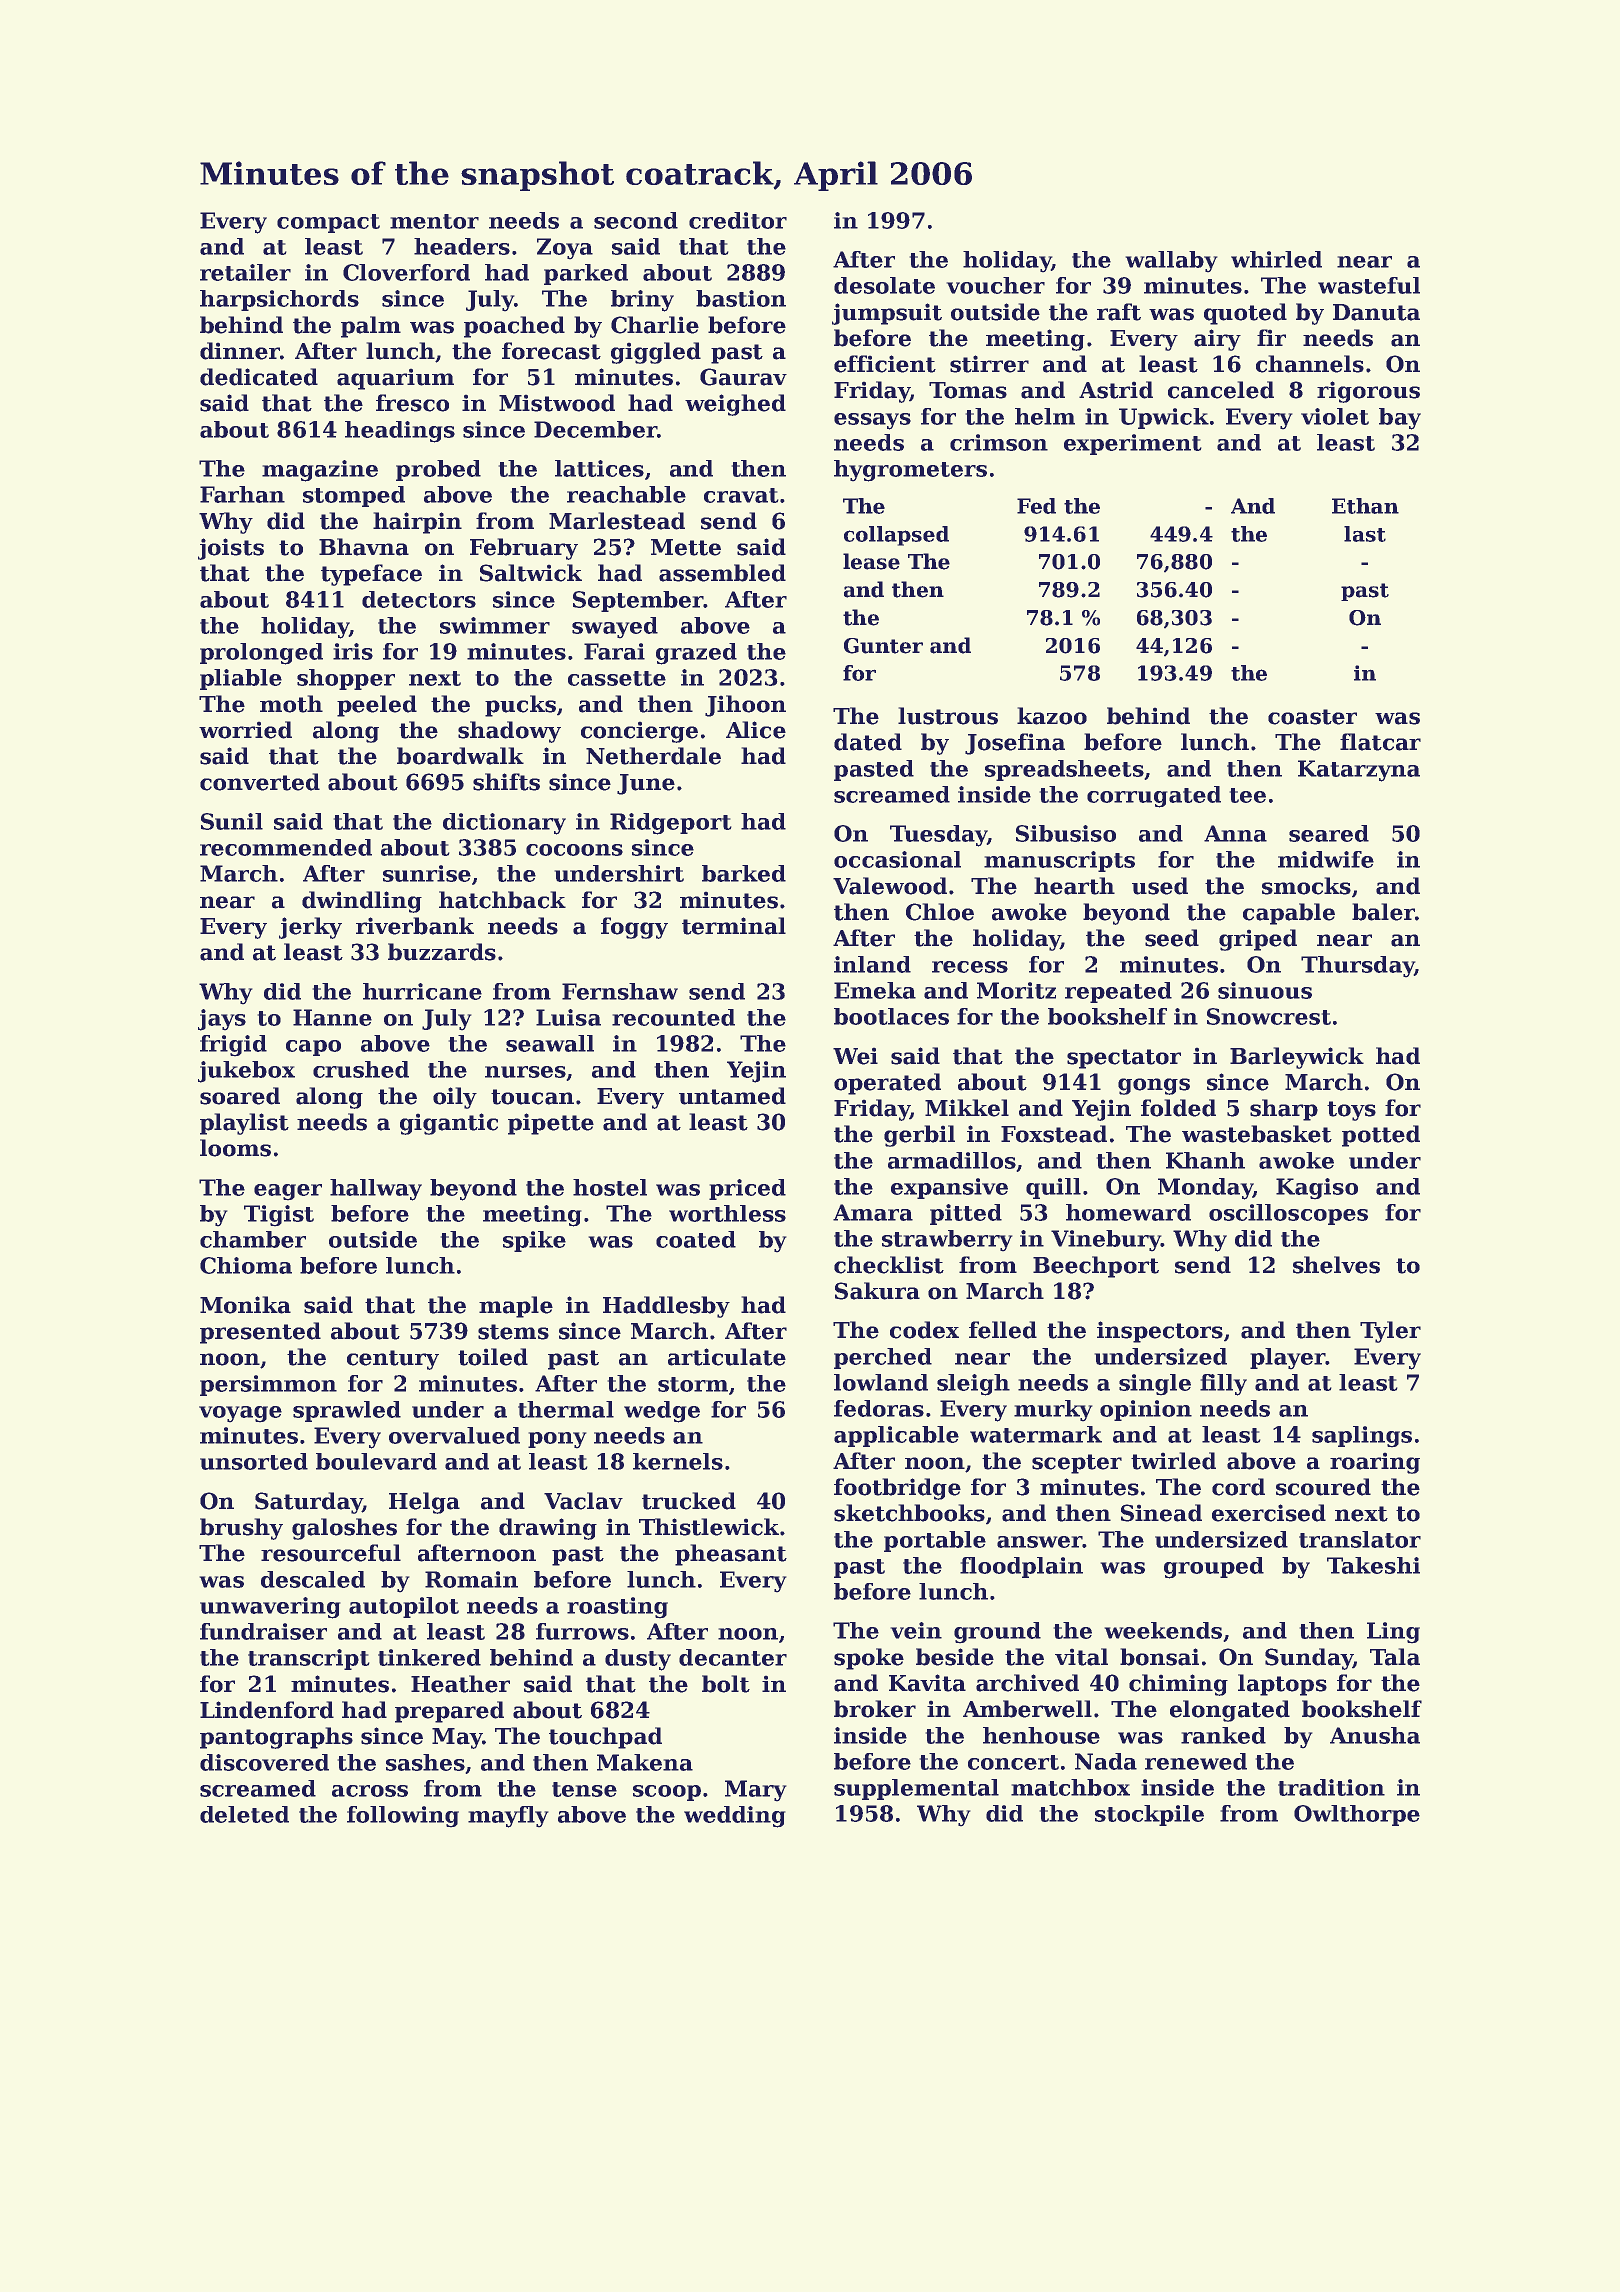 The image size is (1620, 2292). What do you see at coordinates (1365, 534) in the screenshot?
I see `last` at bounding box center [1365, 534].
